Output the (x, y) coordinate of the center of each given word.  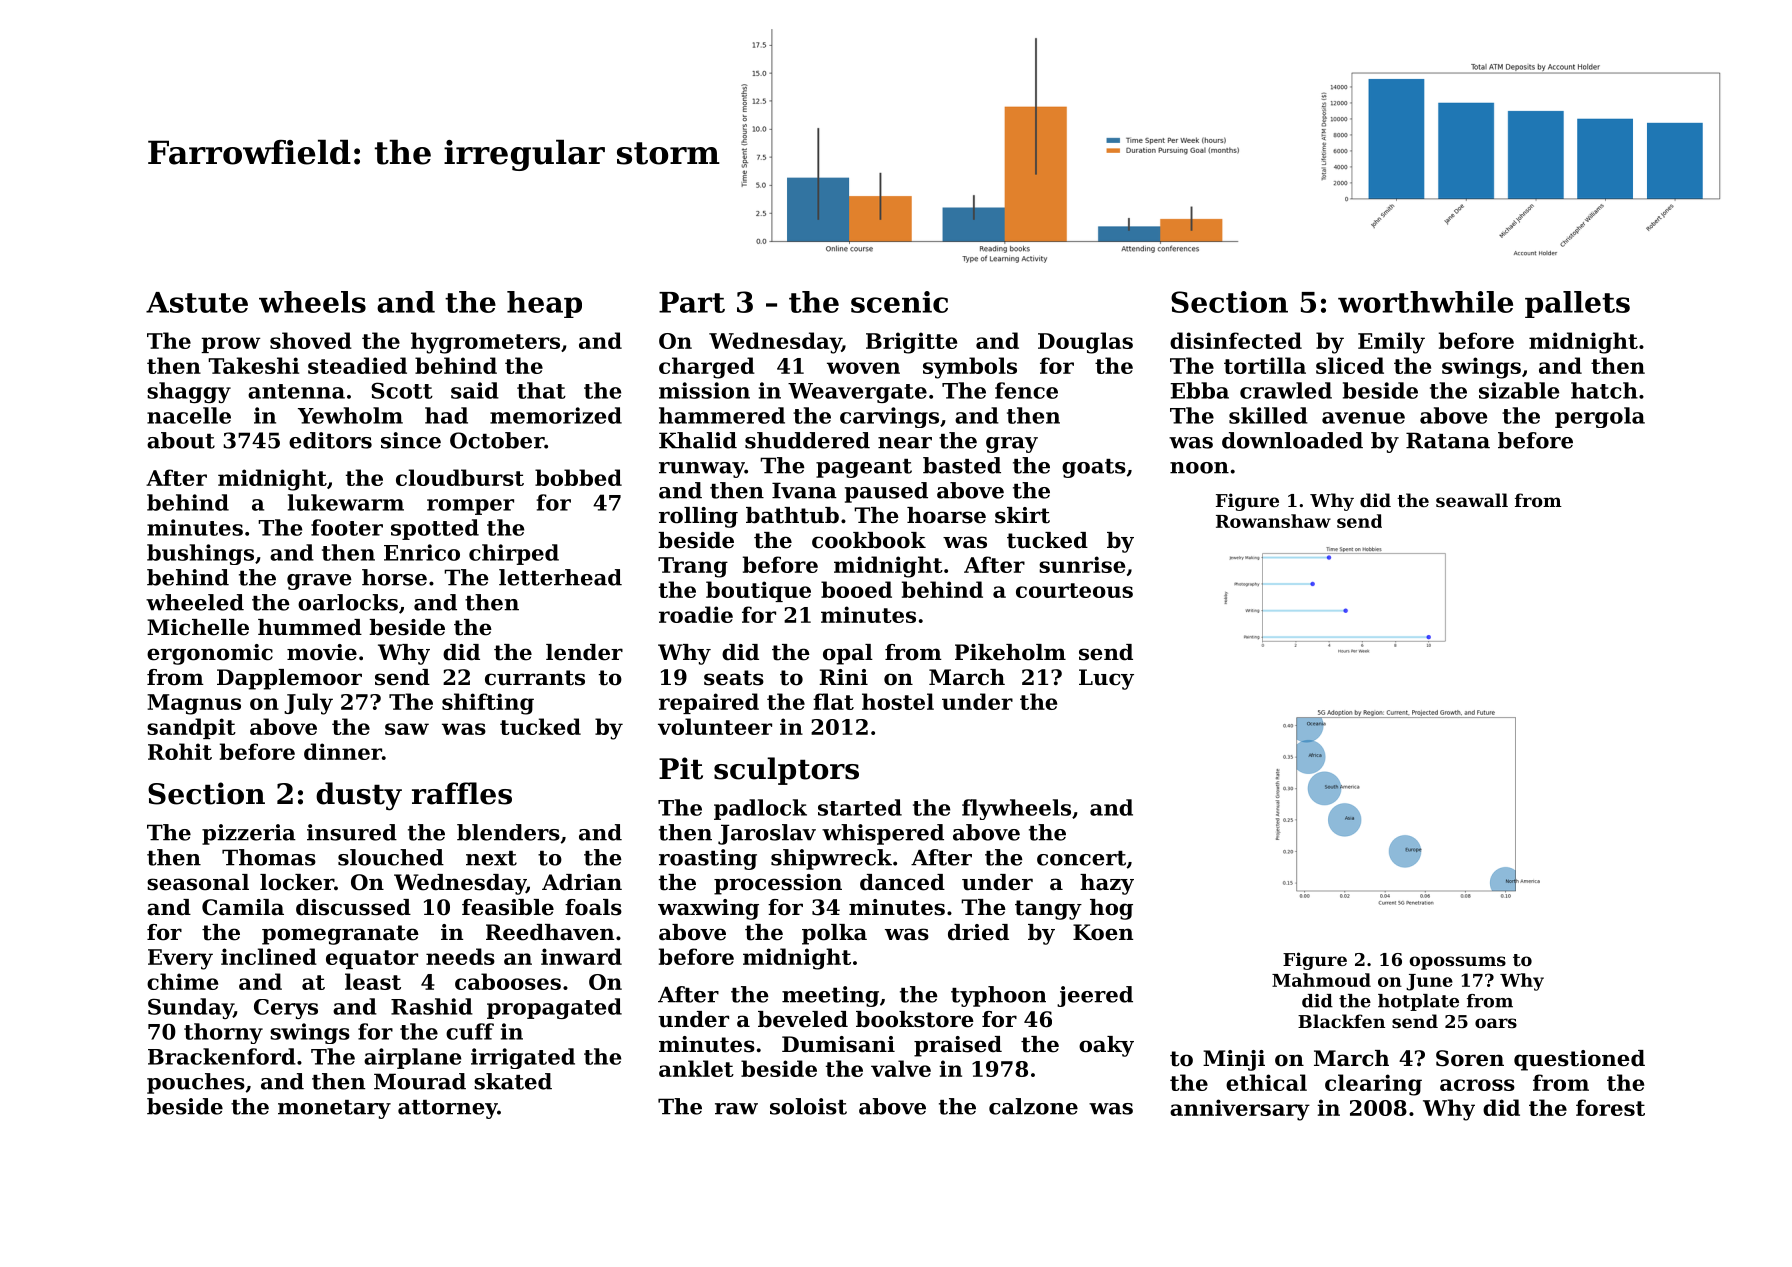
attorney (448, 1109)
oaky (1106, 1046)
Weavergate (857, 393)
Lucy (1106, 679)
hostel (898, 701)
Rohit (180, 751)
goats (1094, 468)
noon (1199, 468)
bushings (200, 554)
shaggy (189, 392)
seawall (1472, 500)
